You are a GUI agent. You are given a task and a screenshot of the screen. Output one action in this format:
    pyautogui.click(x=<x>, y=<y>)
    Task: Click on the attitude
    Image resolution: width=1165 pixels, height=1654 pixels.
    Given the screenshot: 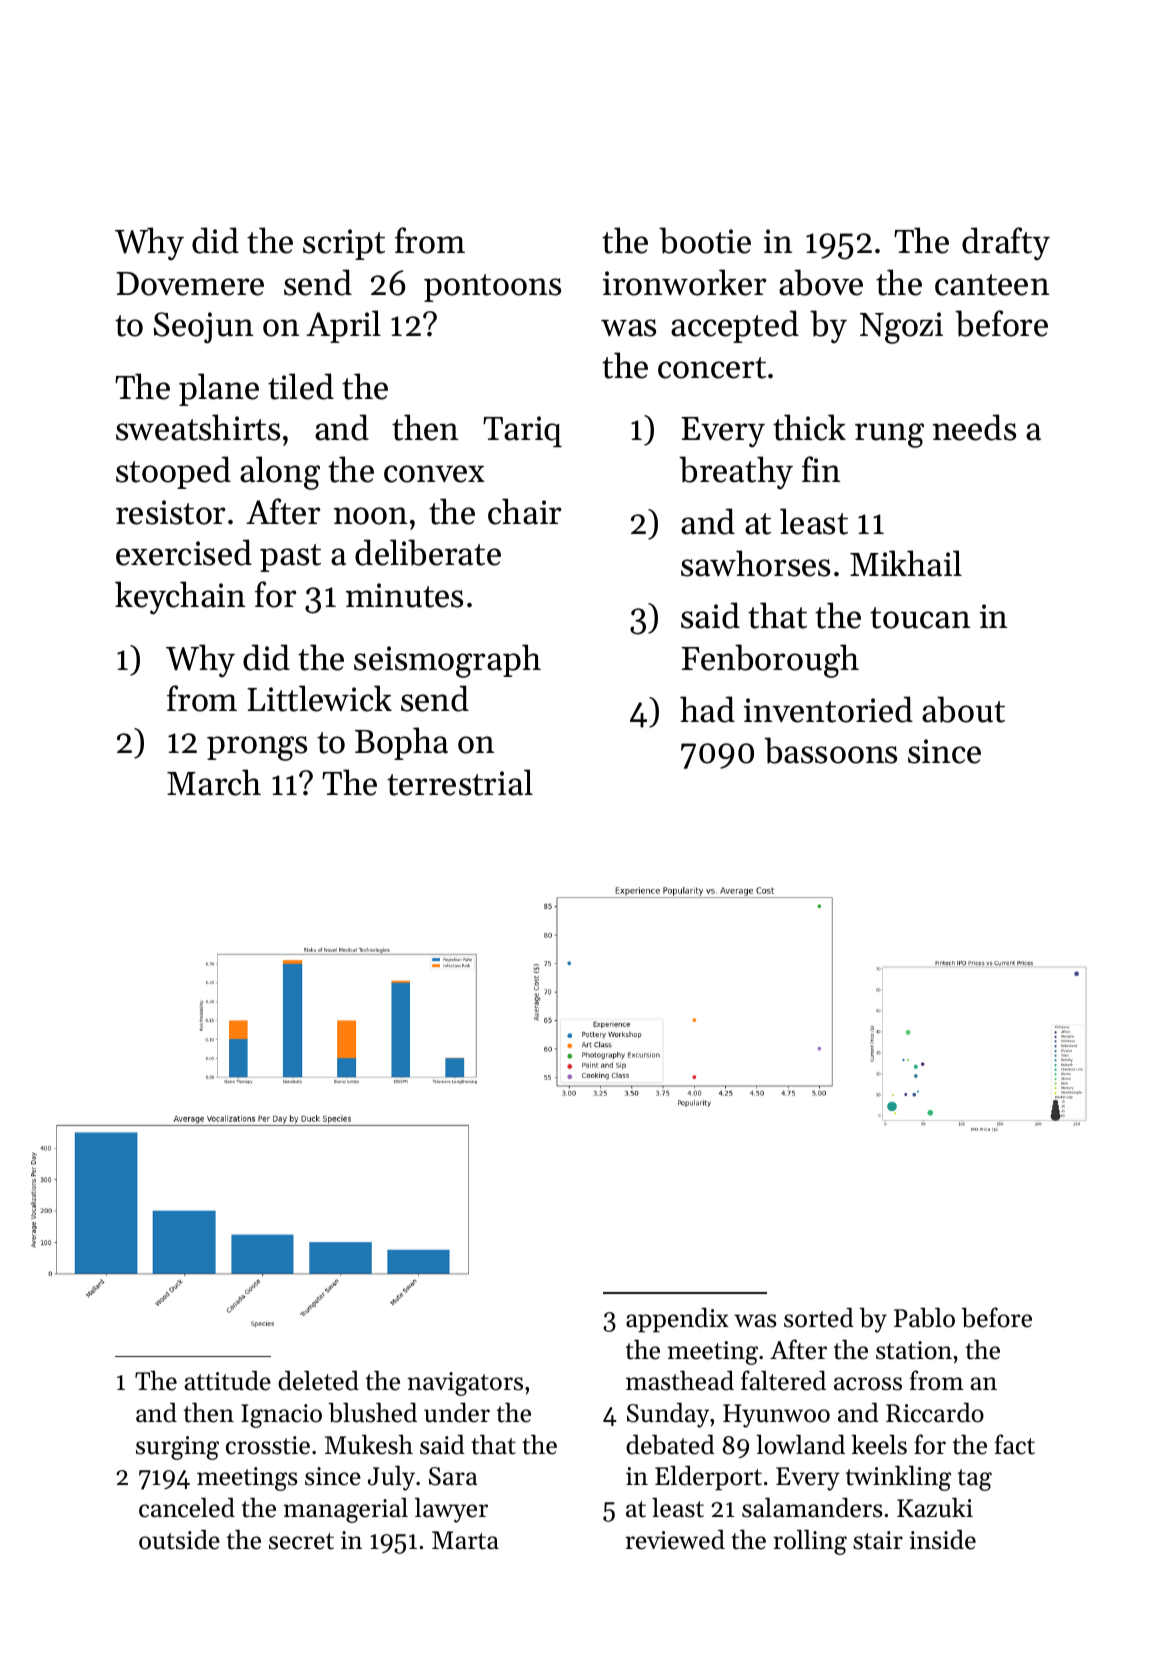 What is the action you would take?
    pyautogui.click(x=228, y=1381)
